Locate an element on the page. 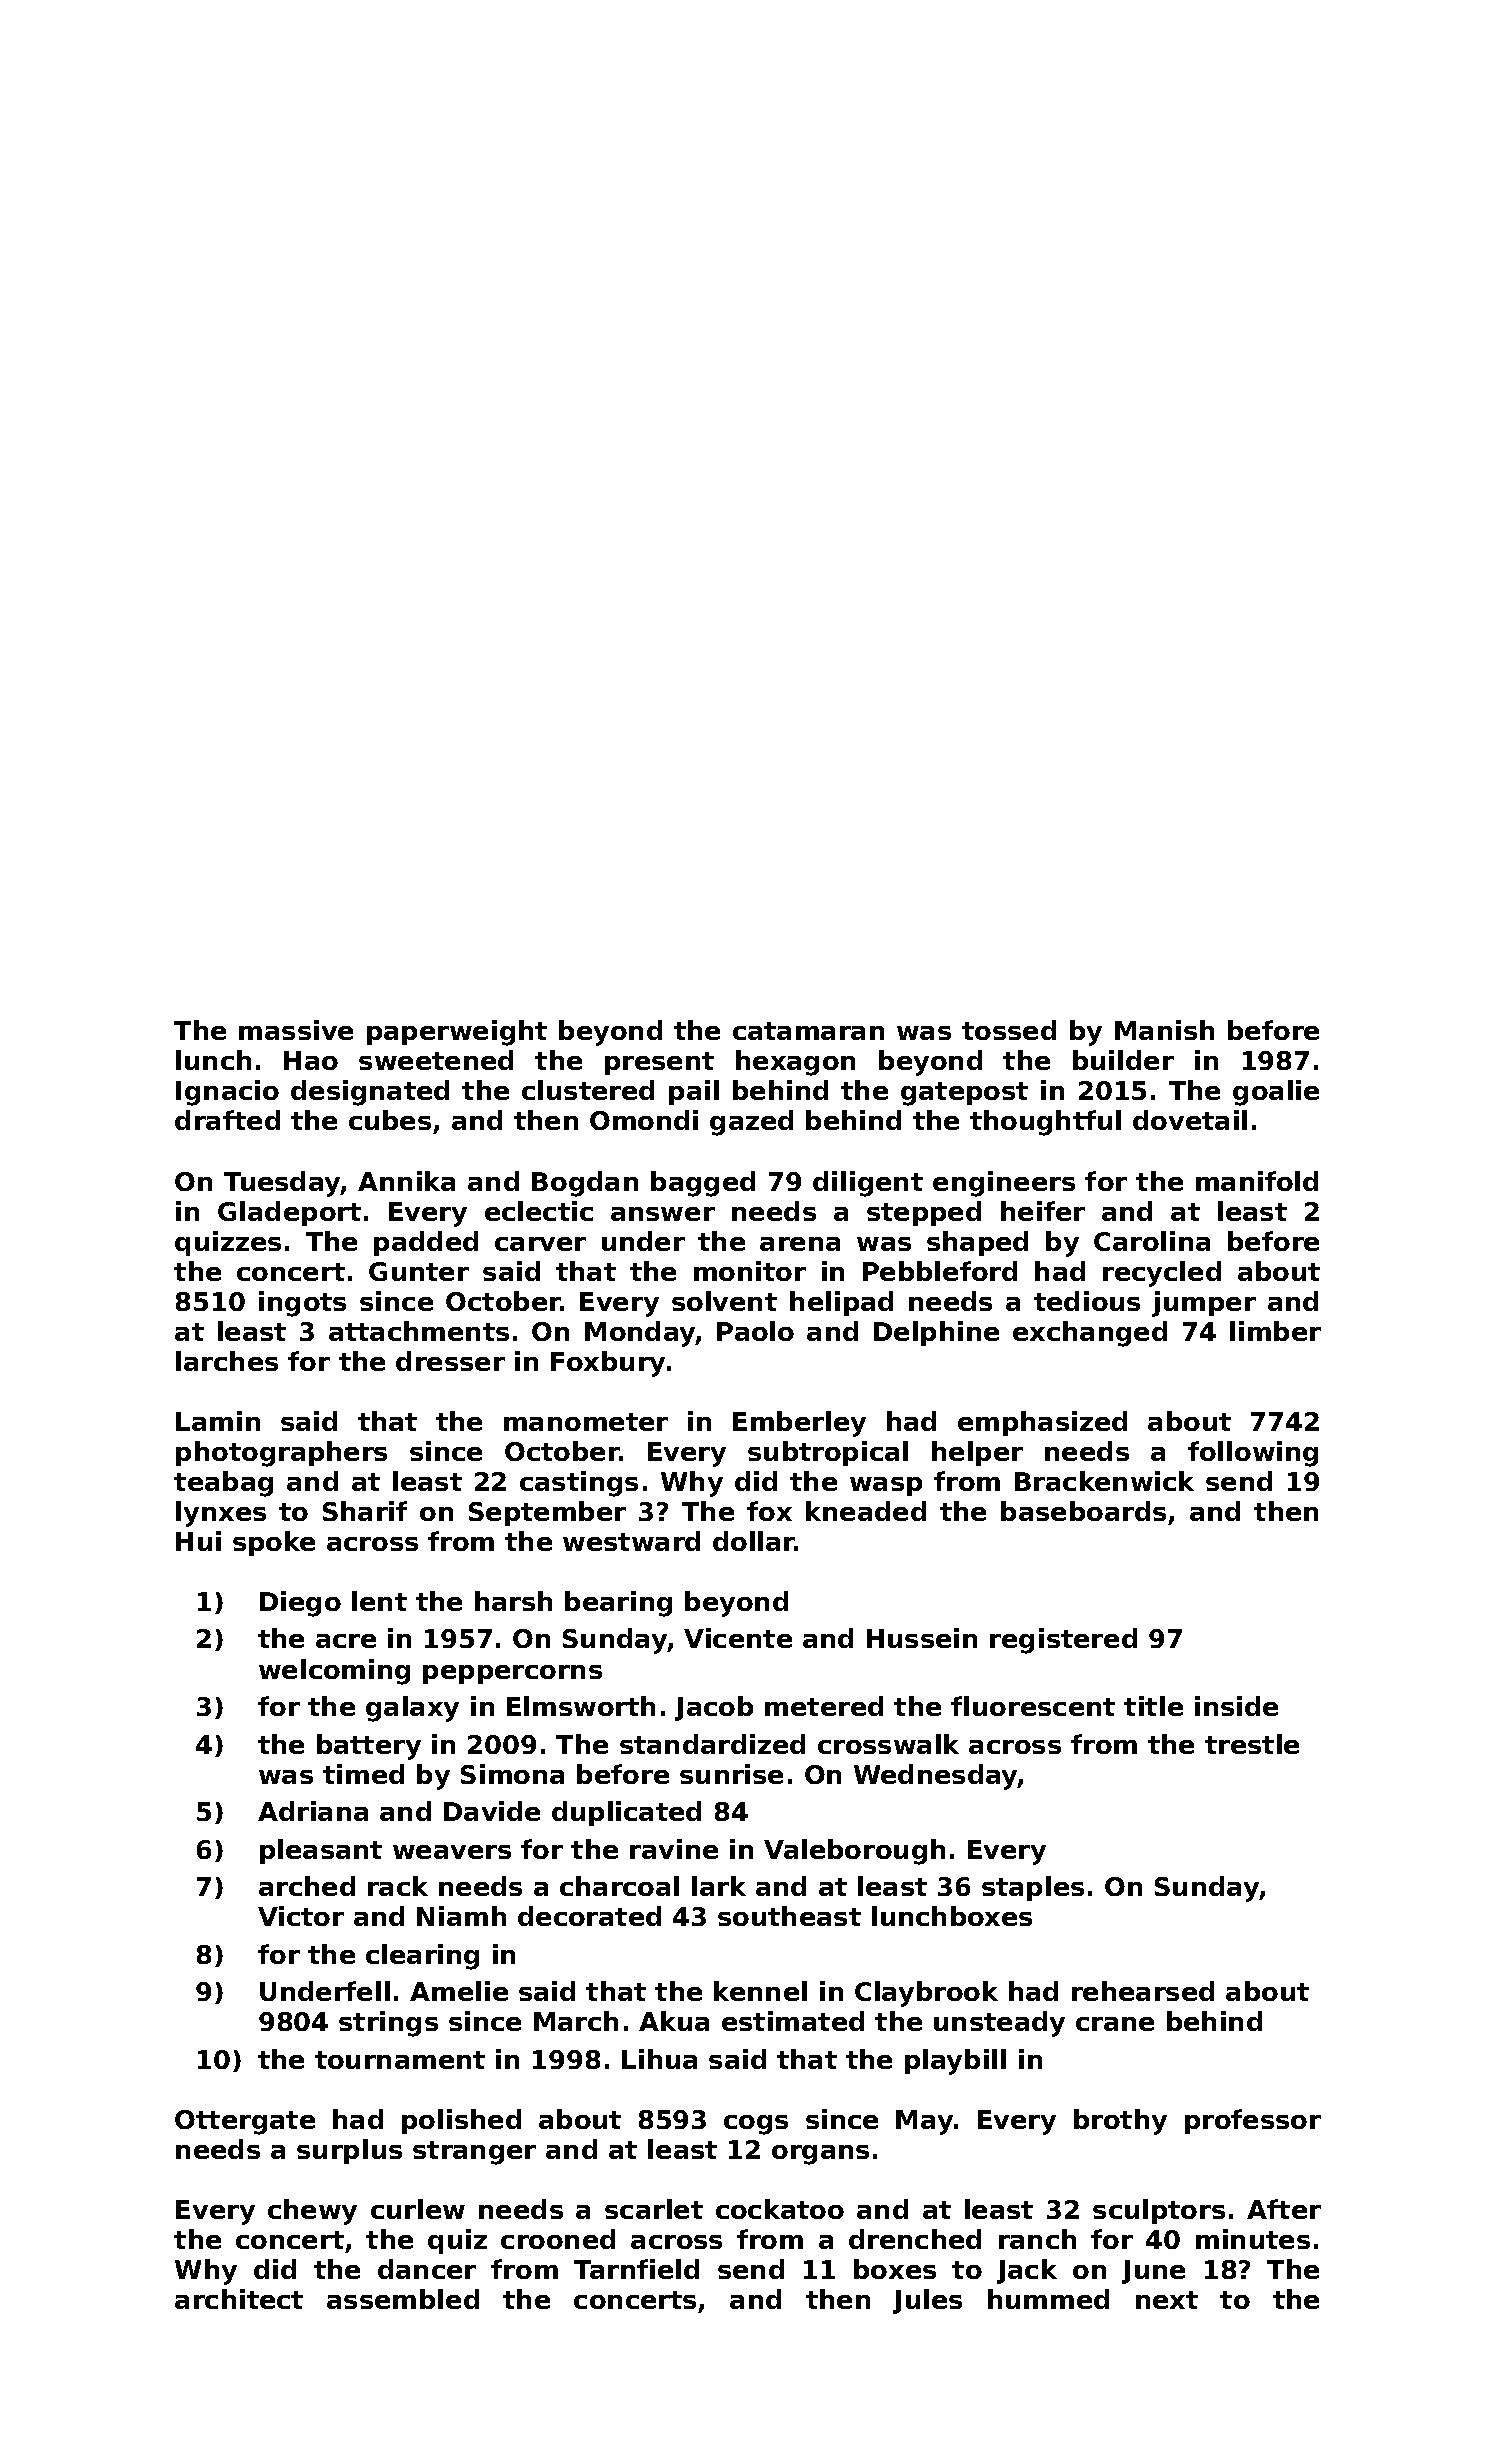 This page has height=2464, width=1496. pleasant is located at coordinates (321, 1851).
